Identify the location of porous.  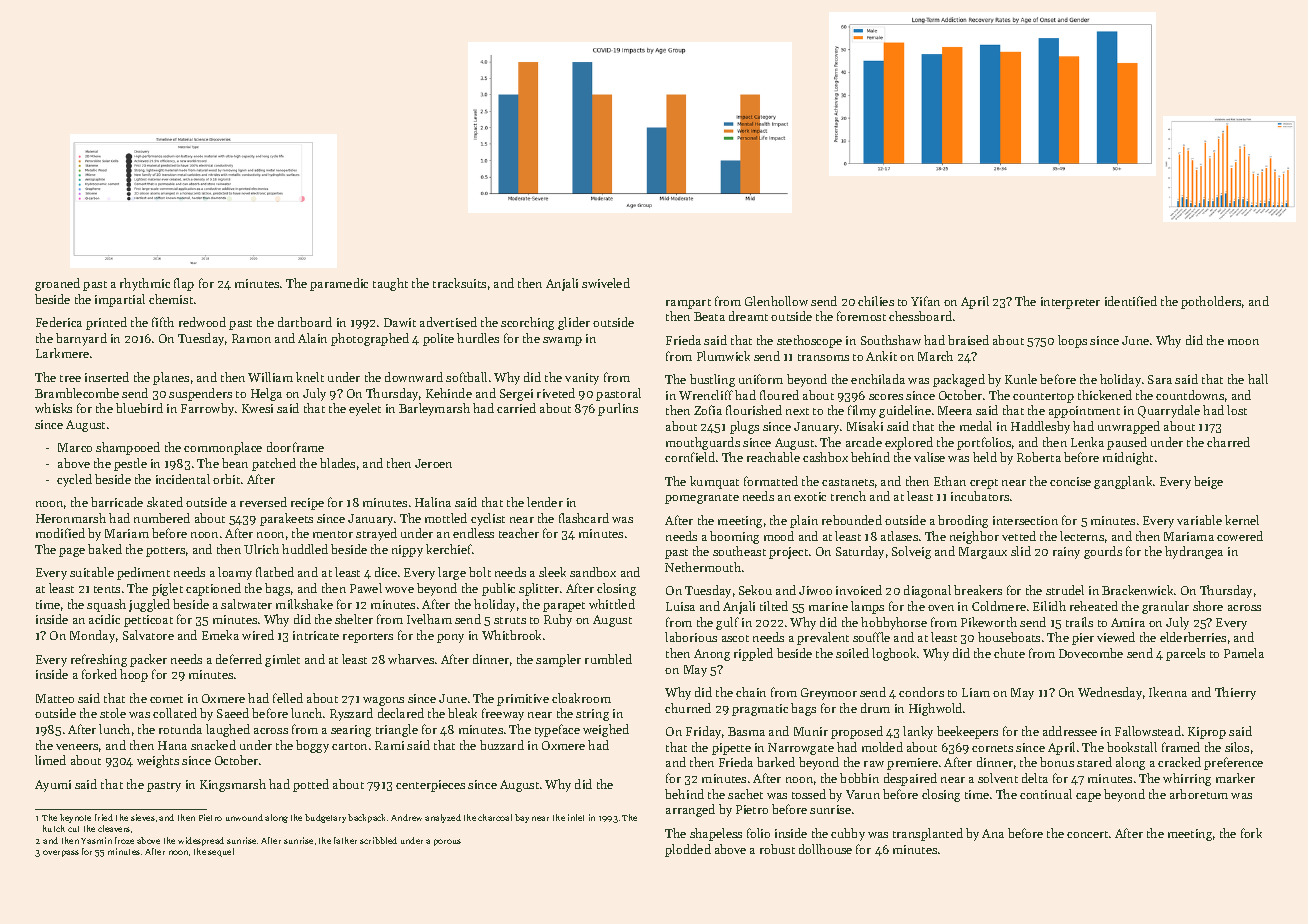
(447, 842).
